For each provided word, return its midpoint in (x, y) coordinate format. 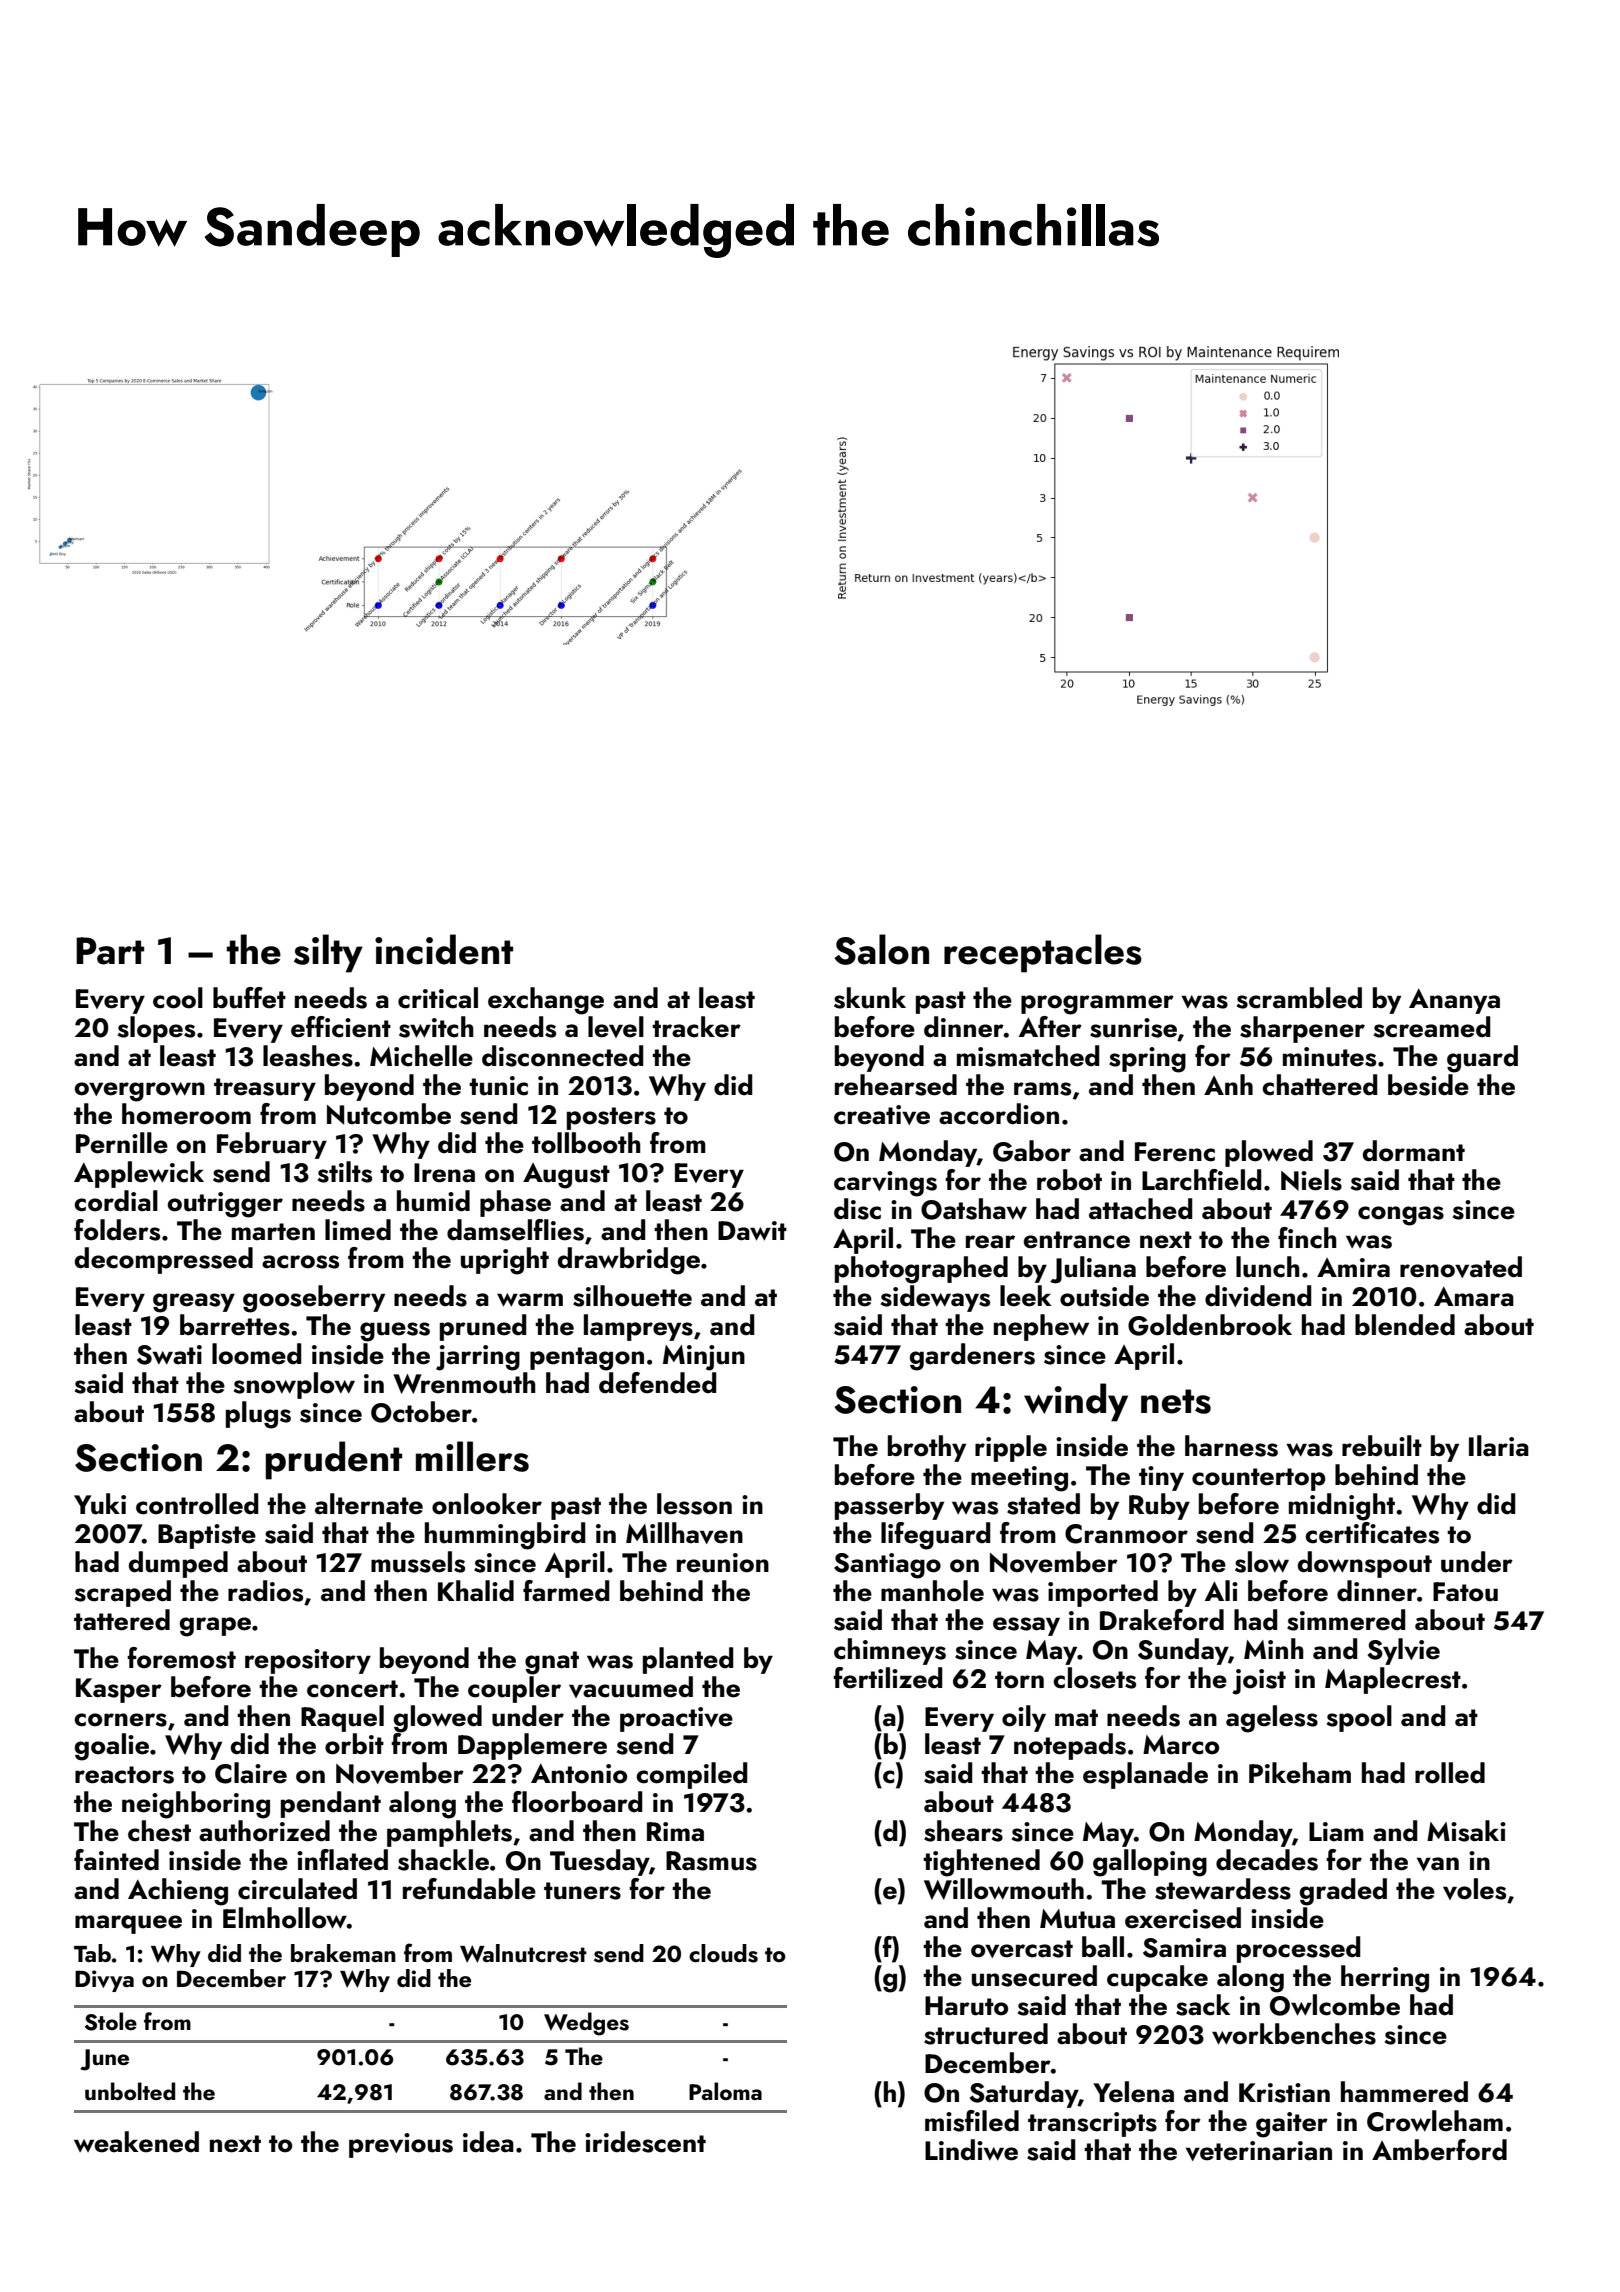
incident (444, 949)
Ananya (1454, 1001)
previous (401, 2145)
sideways (935, 1298)
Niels (1311, 1180)
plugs (258, 1415)
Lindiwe (971, 2150)
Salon (882, 949)
